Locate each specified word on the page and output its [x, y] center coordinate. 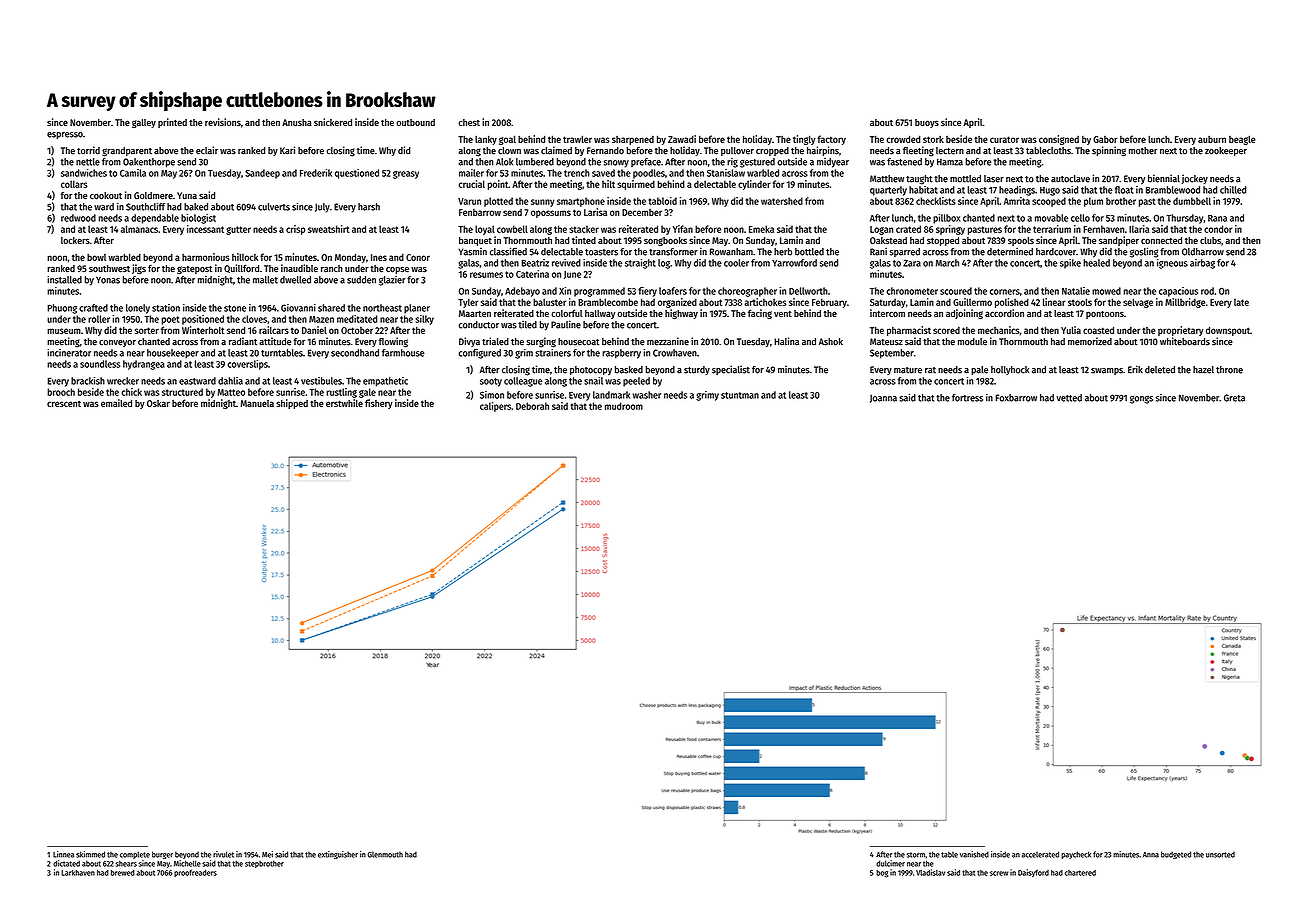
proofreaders [195, 873]
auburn [1212, 139]
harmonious [206, 257]
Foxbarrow [1016, 398]
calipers [495, 407]
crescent [64, 403]
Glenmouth [385, 854]
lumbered [535, 162]
